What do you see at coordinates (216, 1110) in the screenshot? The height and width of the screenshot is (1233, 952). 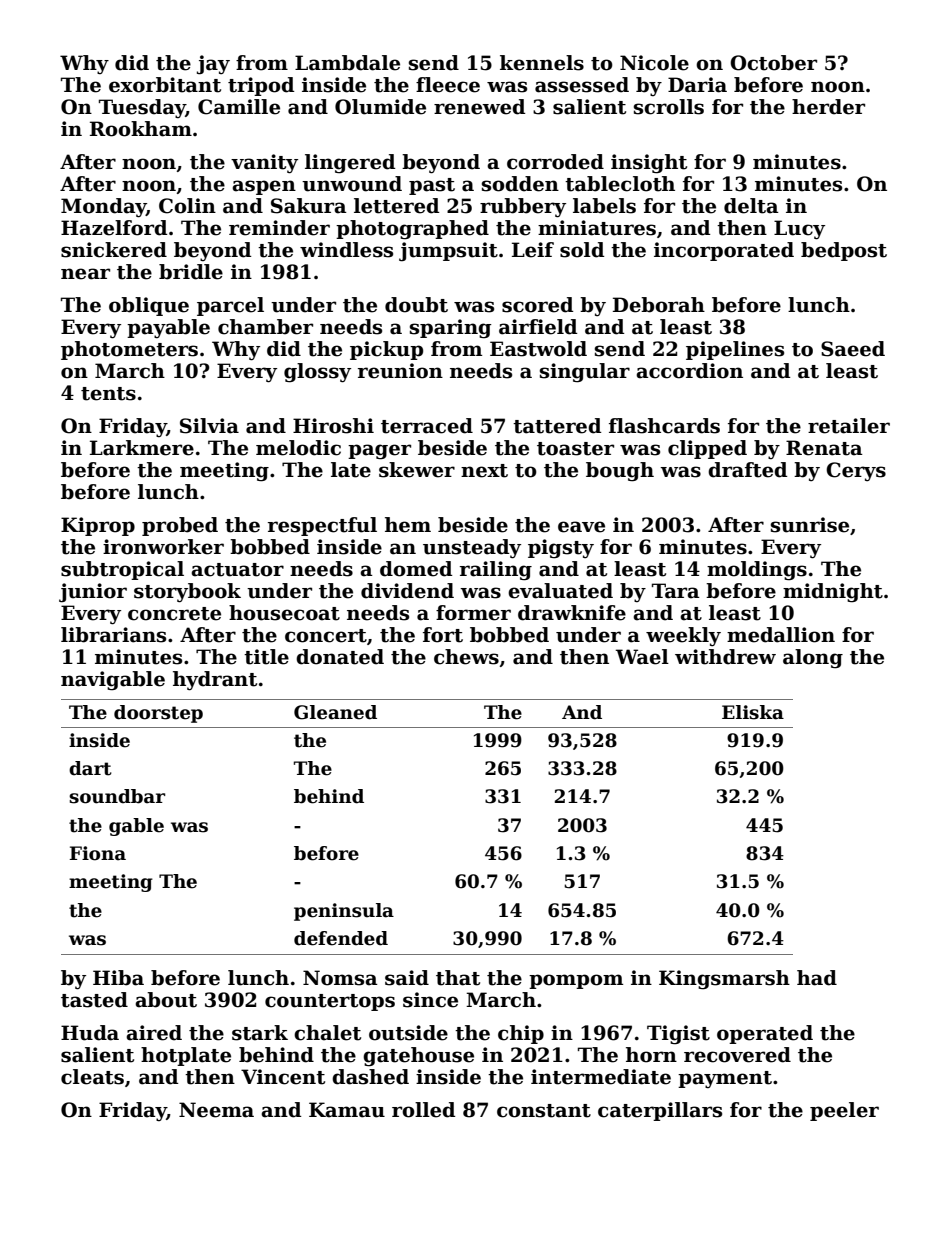 I see `Neema` at bounding box center [216, 1110].
